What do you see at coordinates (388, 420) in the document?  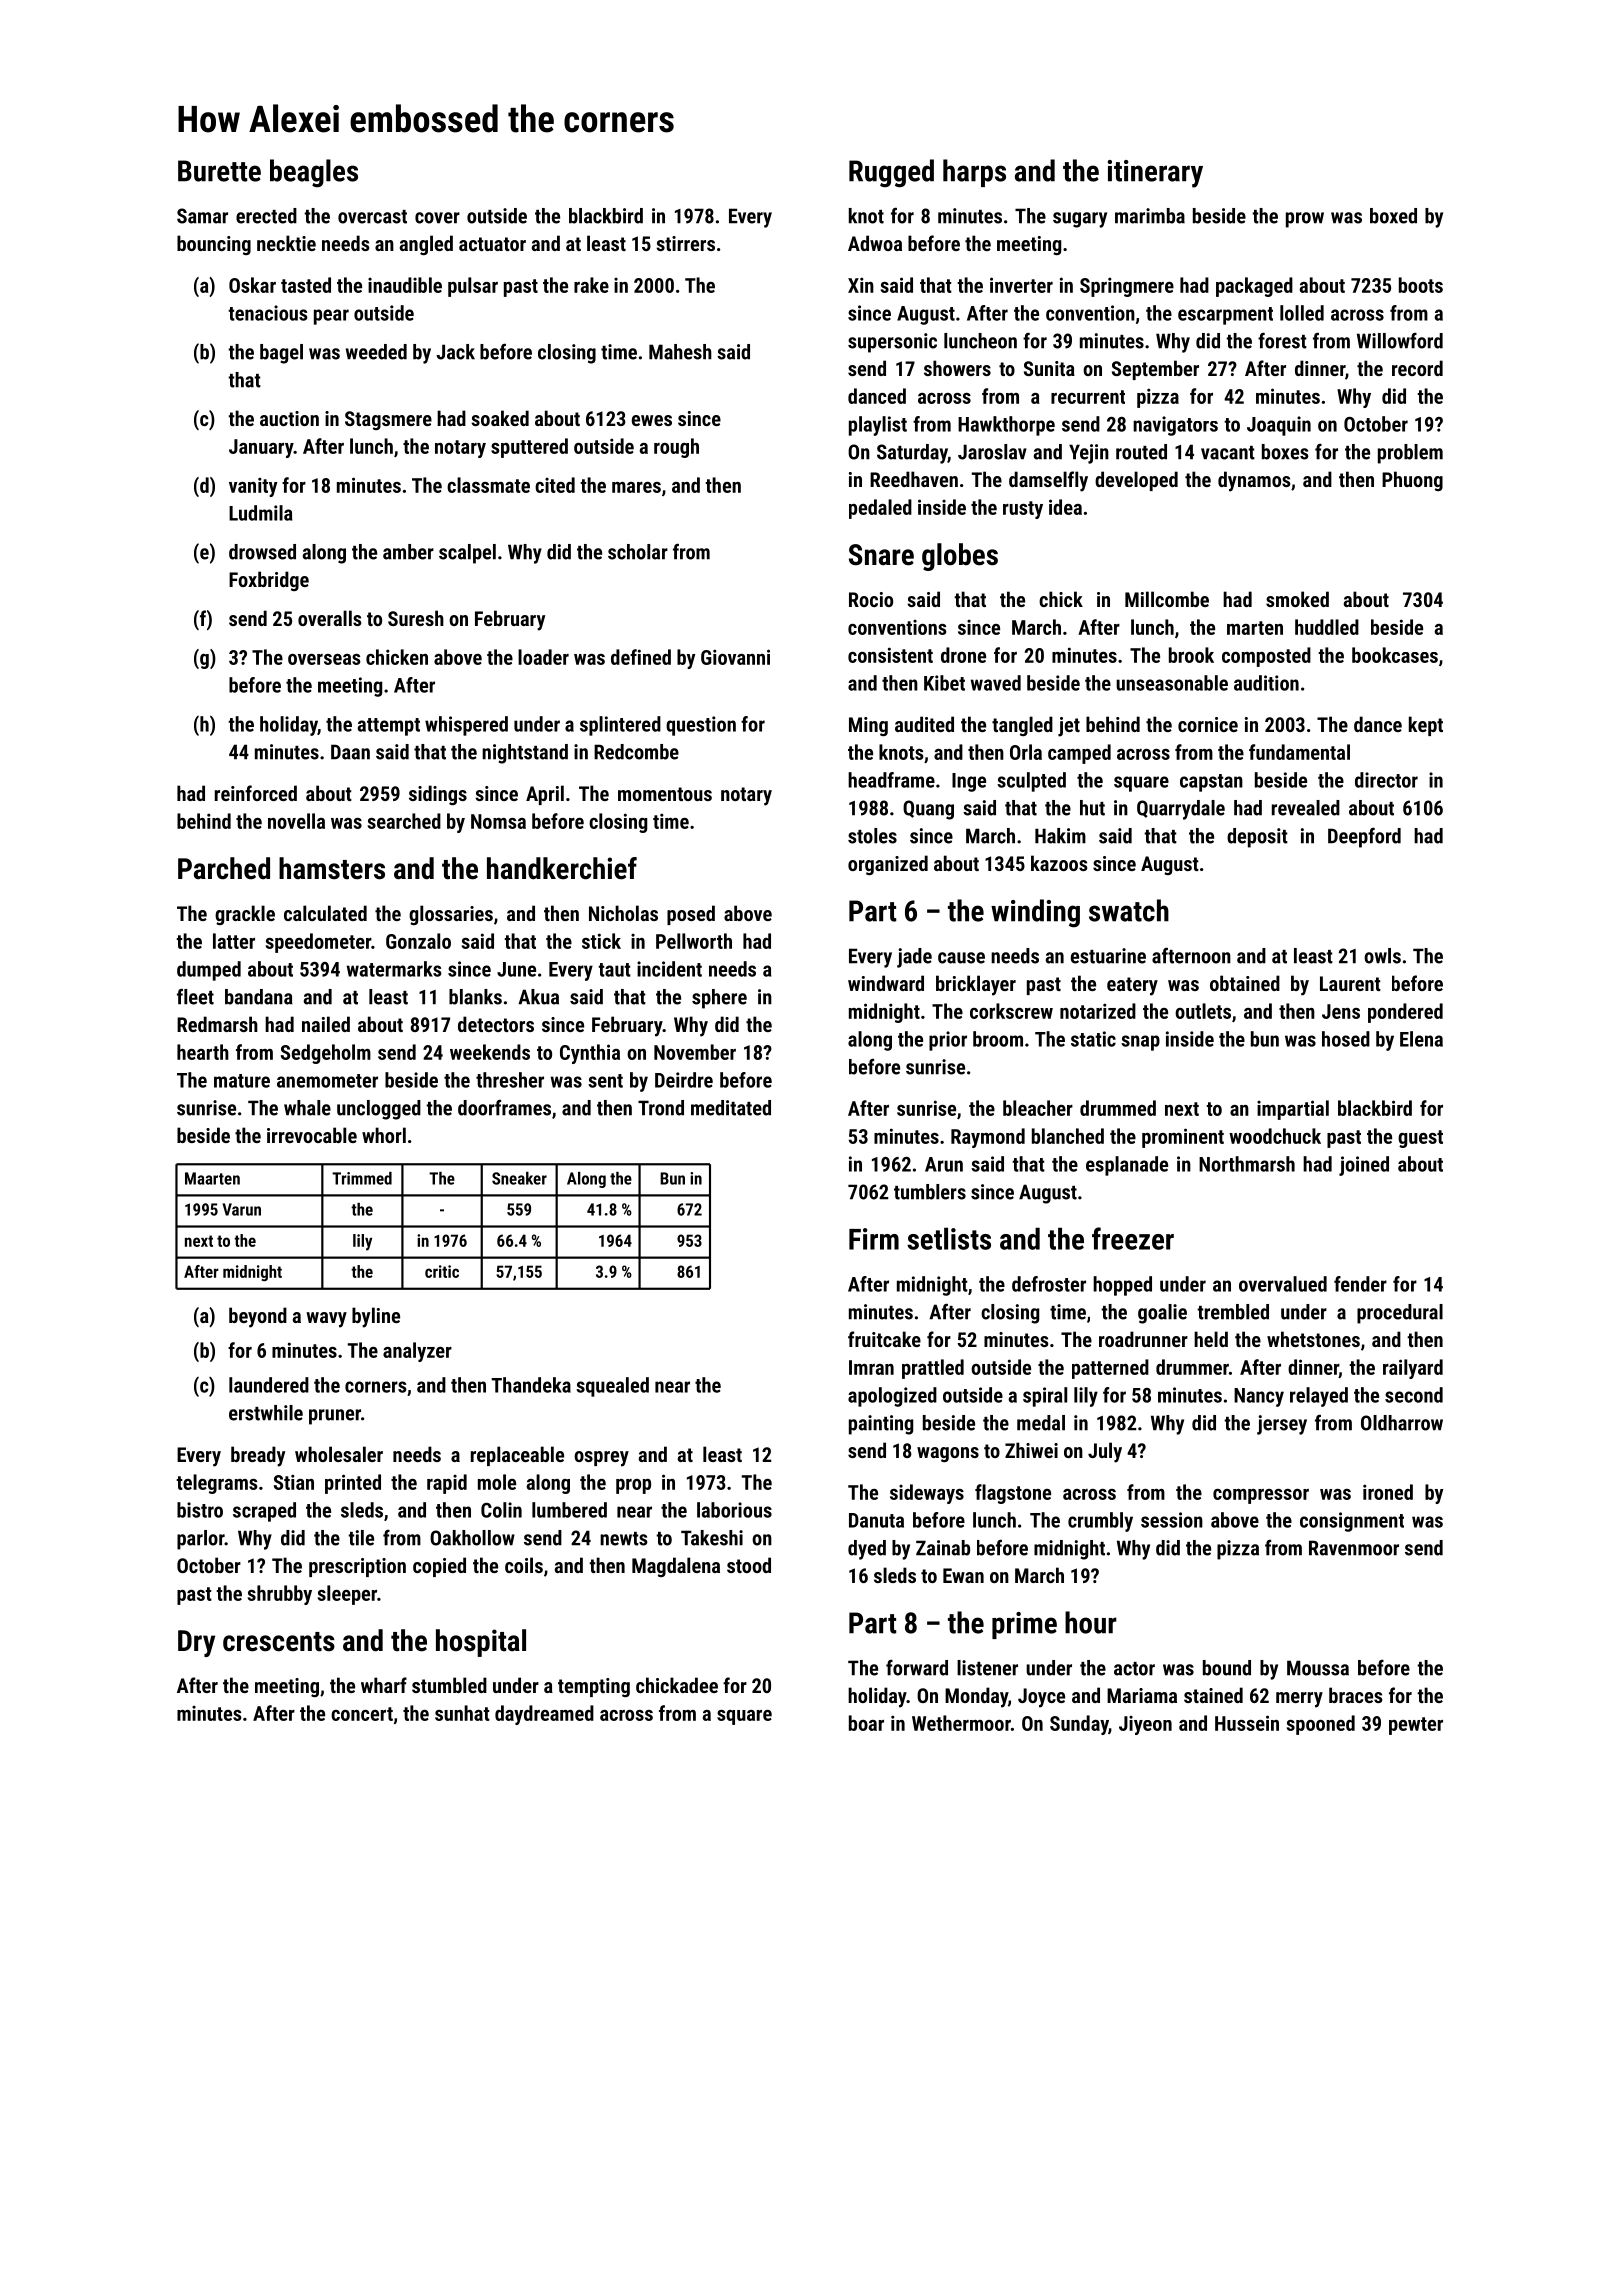 I see `Stagsmere` at bounding box center [388, 420].
